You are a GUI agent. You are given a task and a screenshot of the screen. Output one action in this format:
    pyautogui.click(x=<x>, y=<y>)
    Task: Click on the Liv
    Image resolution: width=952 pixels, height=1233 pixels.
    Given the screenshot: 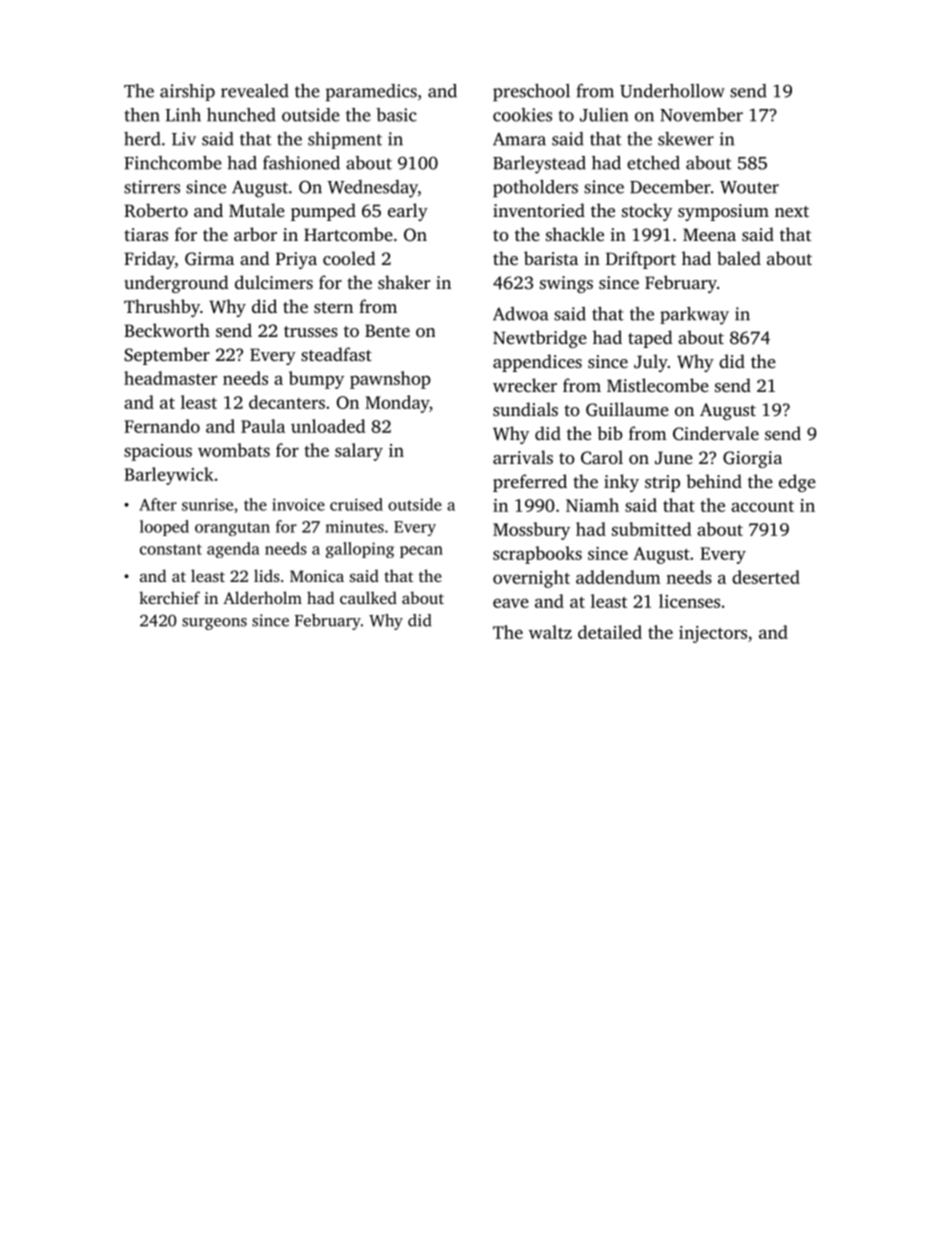 What is the action you would take?
    pyautogui.click(x=184, y=139)
